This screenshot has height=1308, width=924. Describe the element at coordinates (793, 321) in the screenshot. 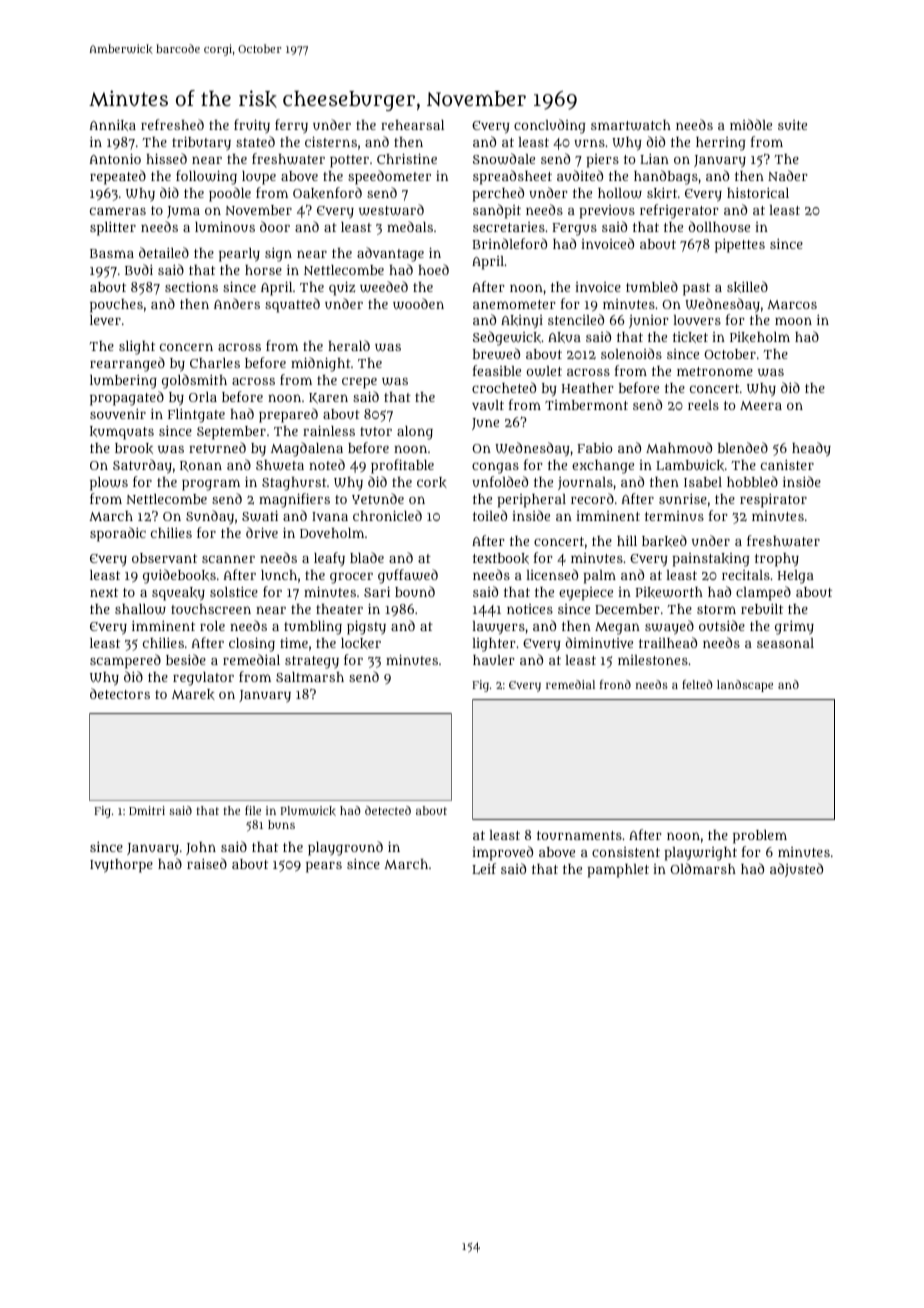

I see `moon` at that location.
